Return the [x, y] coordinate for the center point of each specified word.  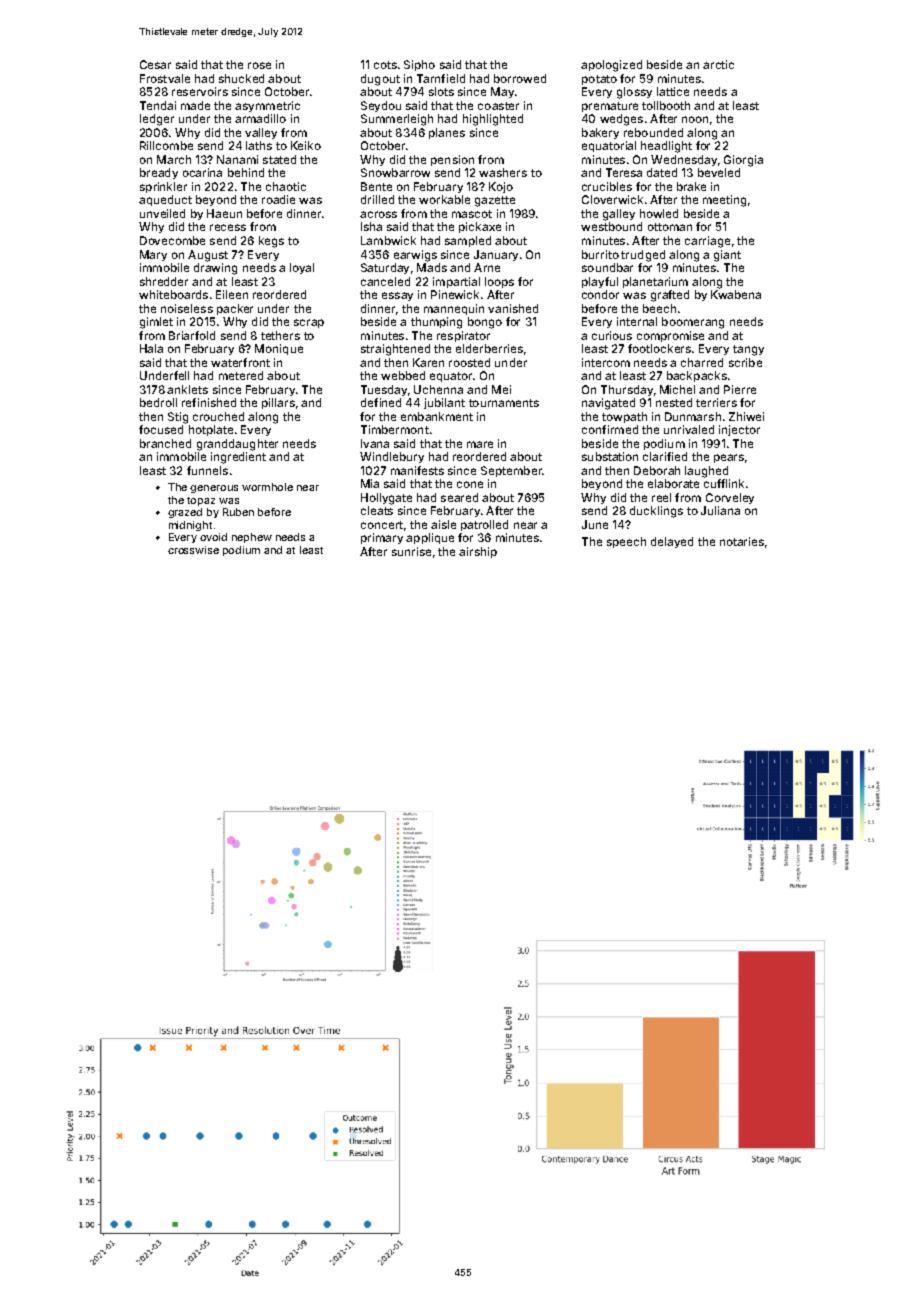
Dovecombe [172, 240]
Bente [376, 186]
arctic [718, 64]
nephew [252, 538]
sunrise [411, 551]
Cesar [155, 64]
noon [695, 119]
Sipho [419, 65]
